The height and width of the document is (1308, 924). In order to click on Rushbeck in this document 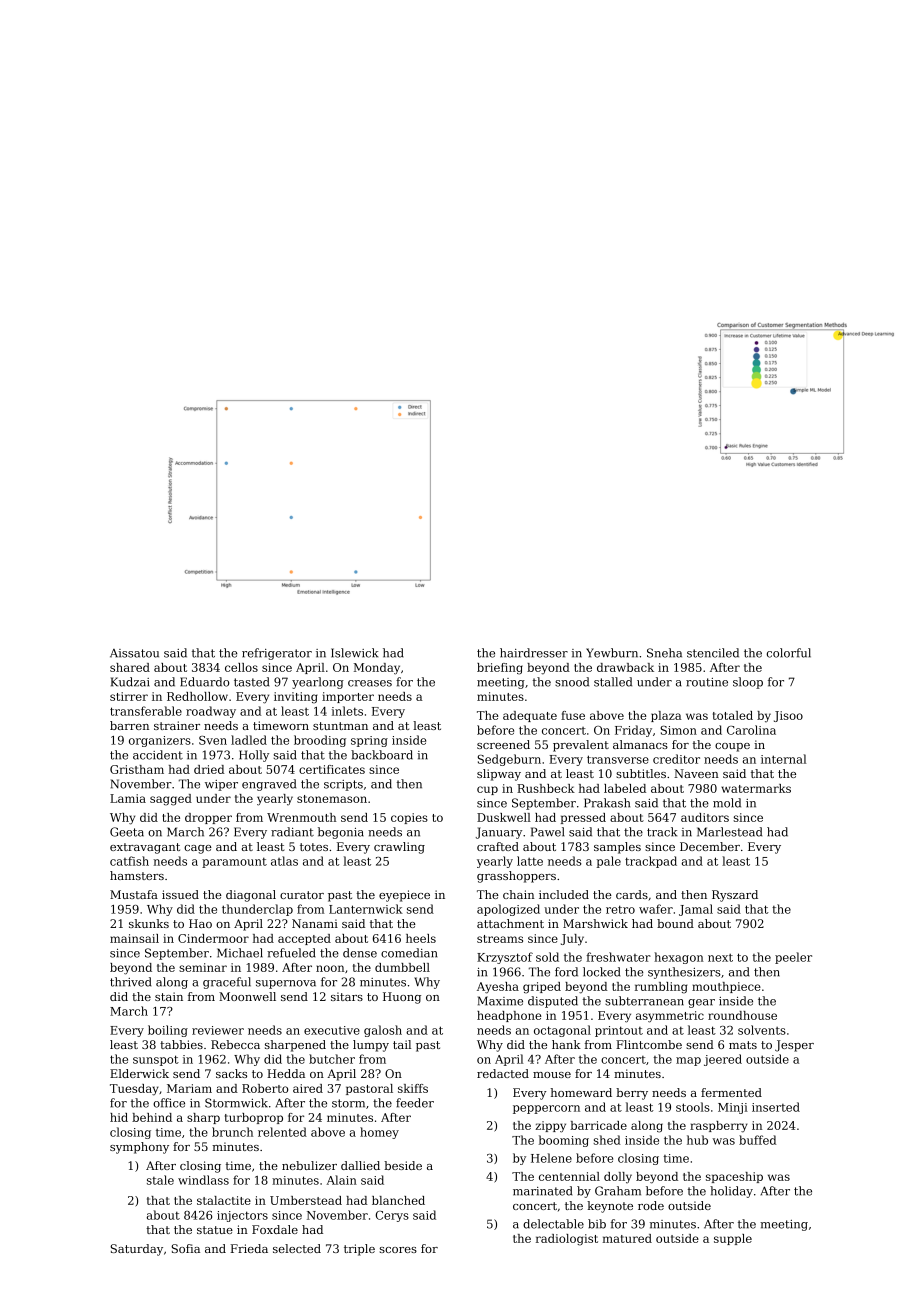, I will do `click(546, 788)`.
